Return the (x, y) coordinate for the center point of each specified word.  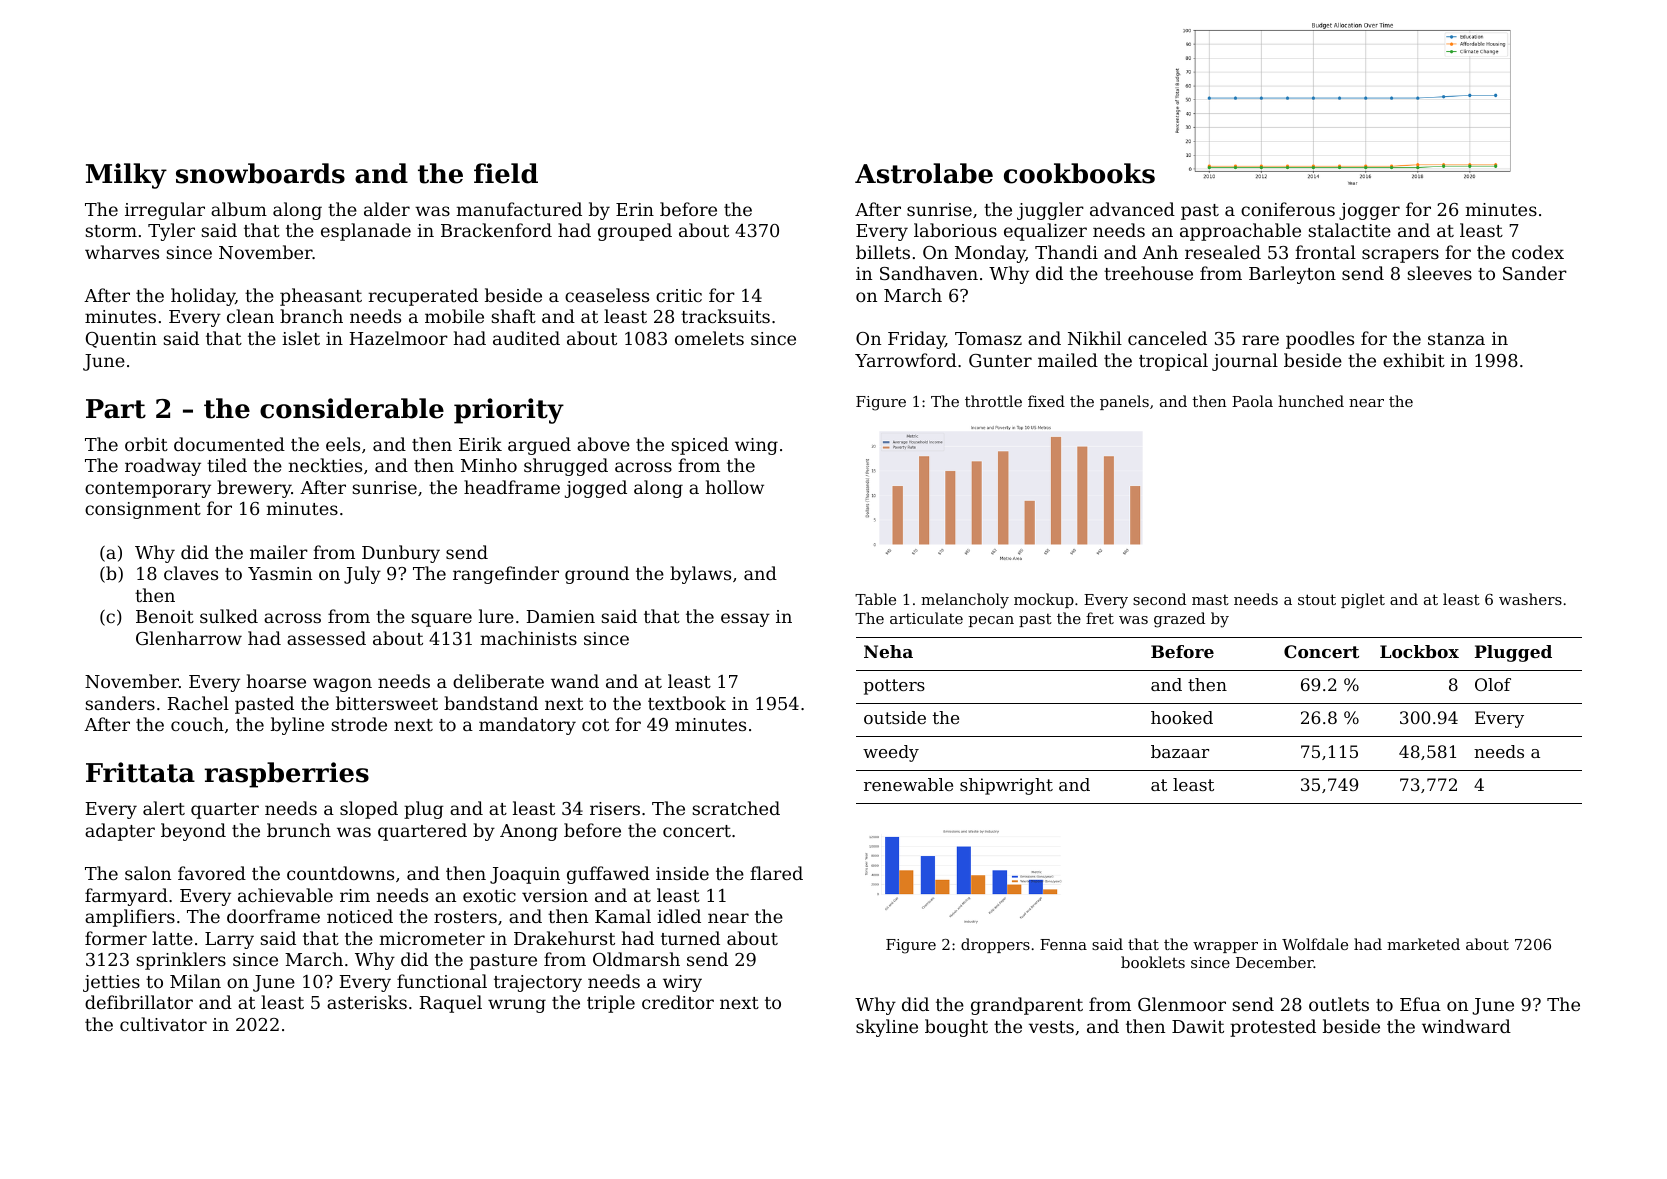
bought (956, 1028)
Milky (126, 176)
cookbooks (1079, 173)
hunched (1311, 401)
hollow (735, 487)
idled (679, 916)
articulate (926, 618)
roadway (163, 467)
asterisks (367, 1002)
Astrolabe (924, 173)
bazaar (1180, 751)
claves (191, 573)
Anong (529, 832)
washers (1530, 599)
